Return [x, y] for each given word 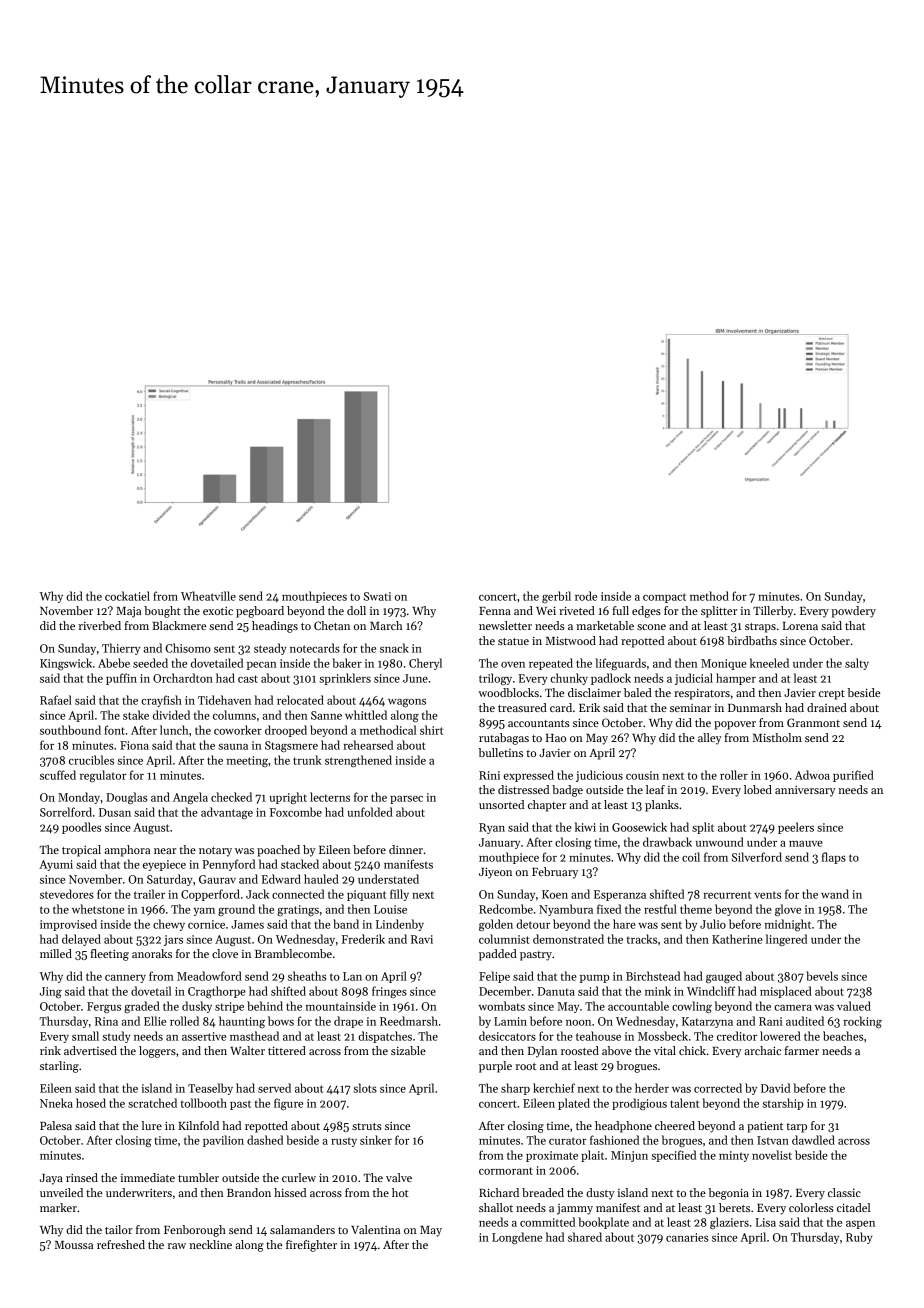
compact [664, 598]
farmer [802, 1050]
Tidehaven [224, 700]
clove [225, 953]
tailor [118, 1229]
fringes [389, 992]
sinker [376, 1140]
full [621, 610]
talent [684, 1103]
